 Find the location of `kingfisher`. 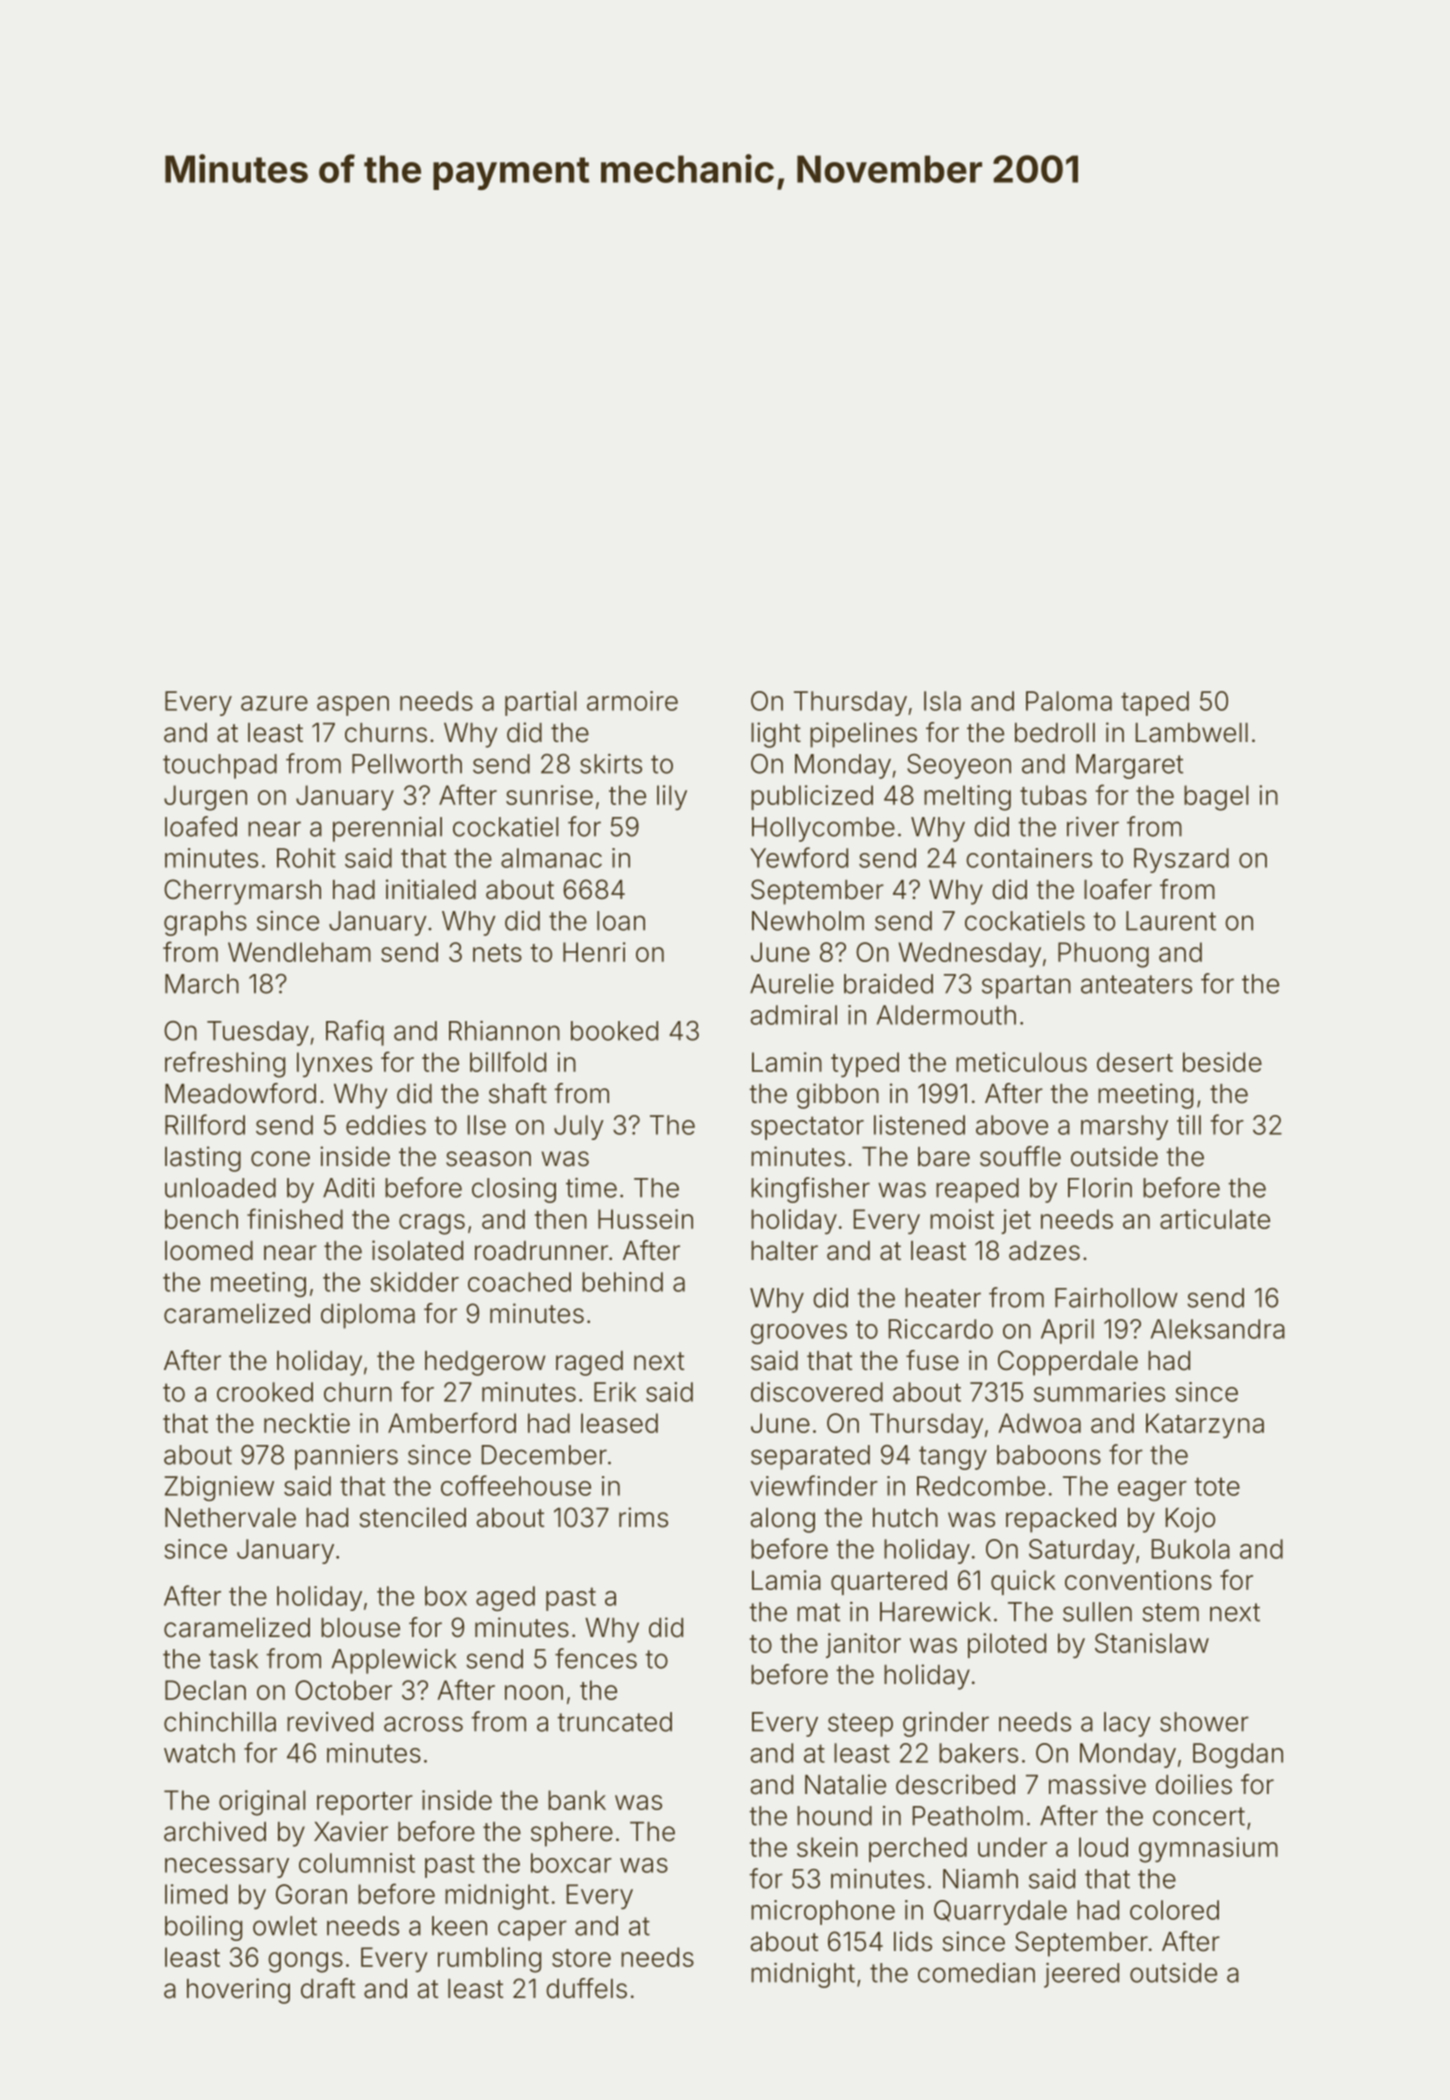

kingfisher is located at coordinates (810, 1190).
